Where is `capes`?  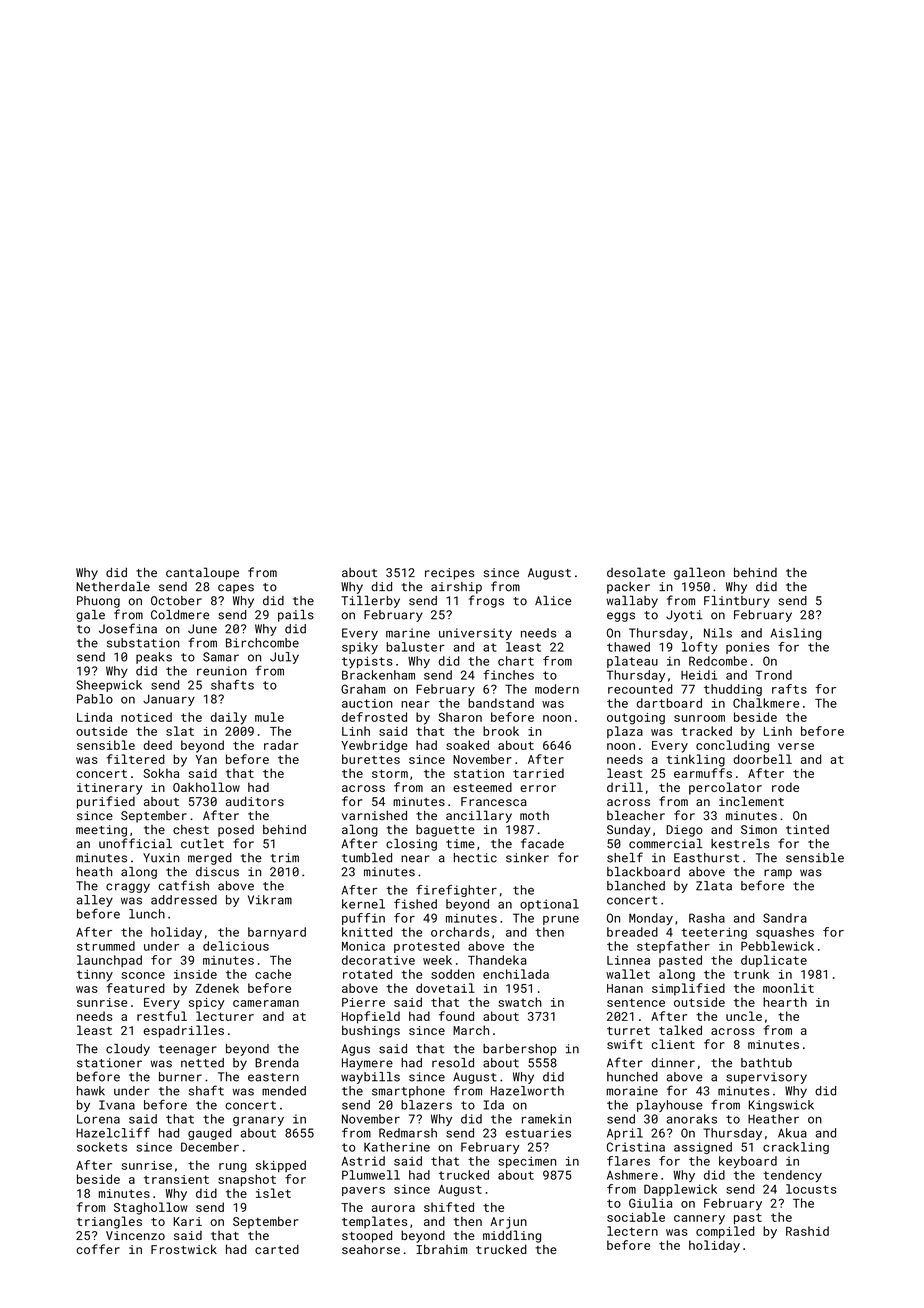 capes is located at coordinates (236, 589).
